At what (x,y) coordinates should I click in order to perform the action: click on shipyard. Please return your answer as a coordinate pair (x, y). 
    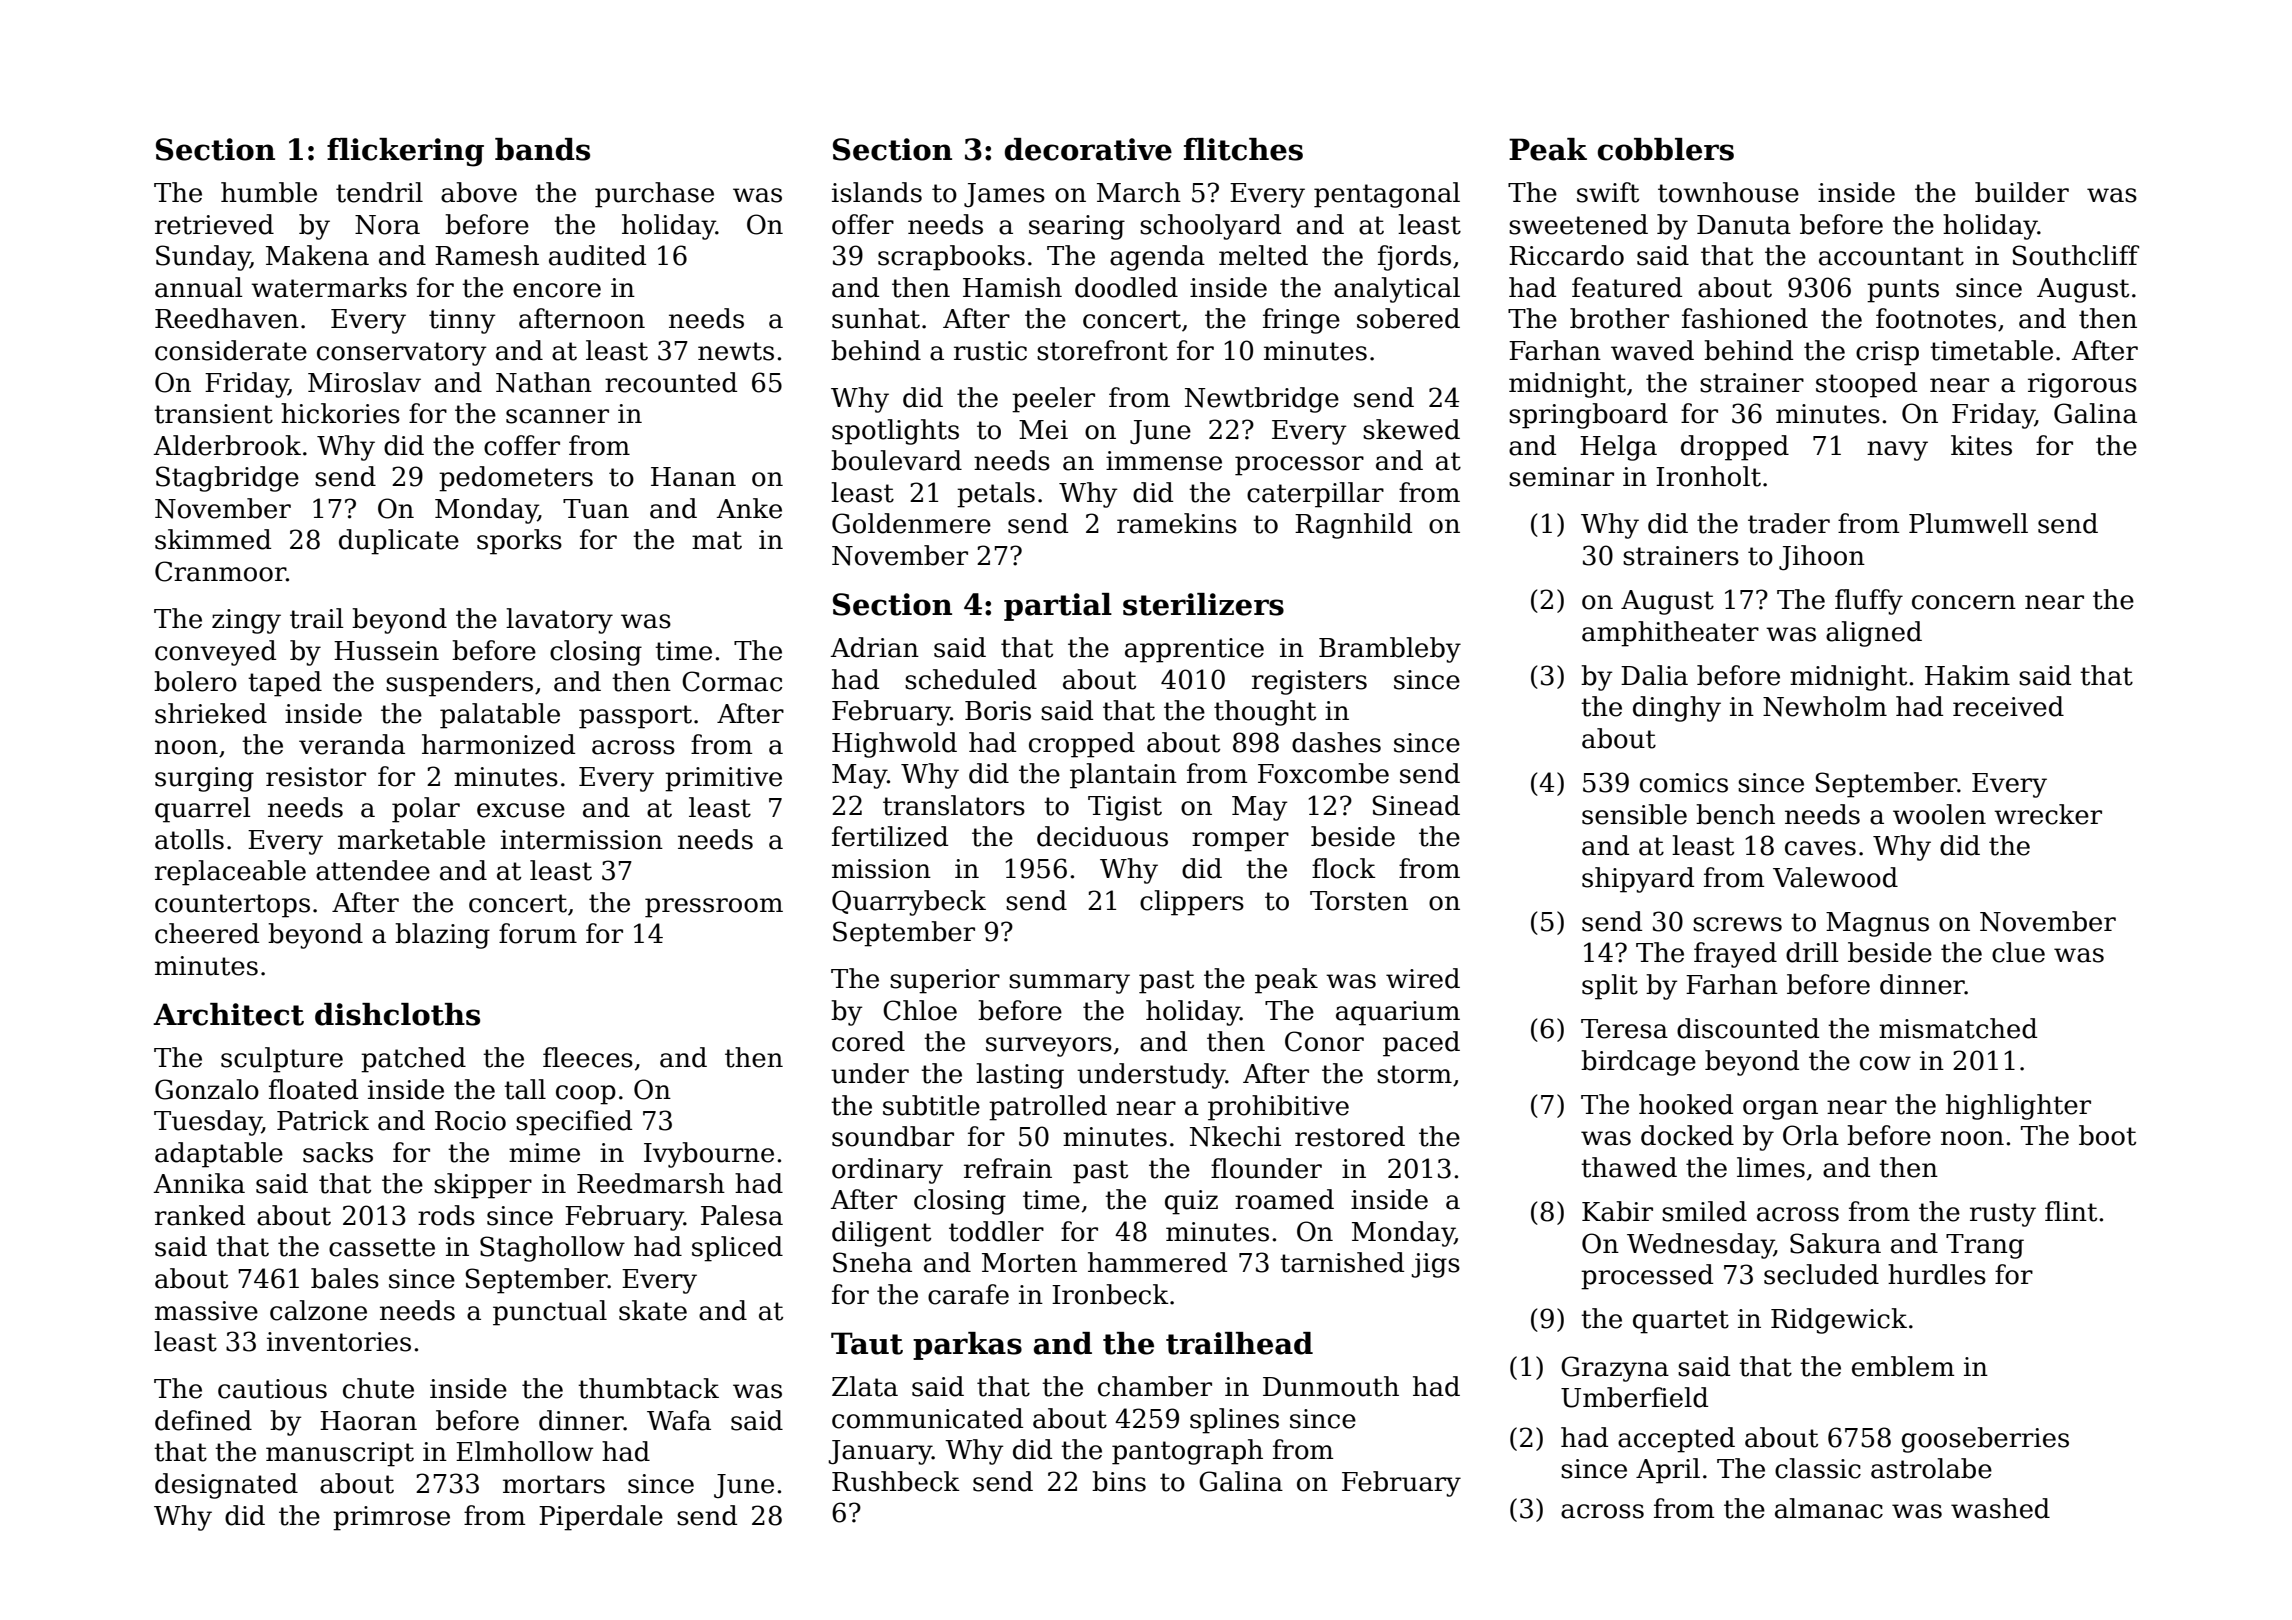
    Looking at the image, I should click on (1638, 880).
